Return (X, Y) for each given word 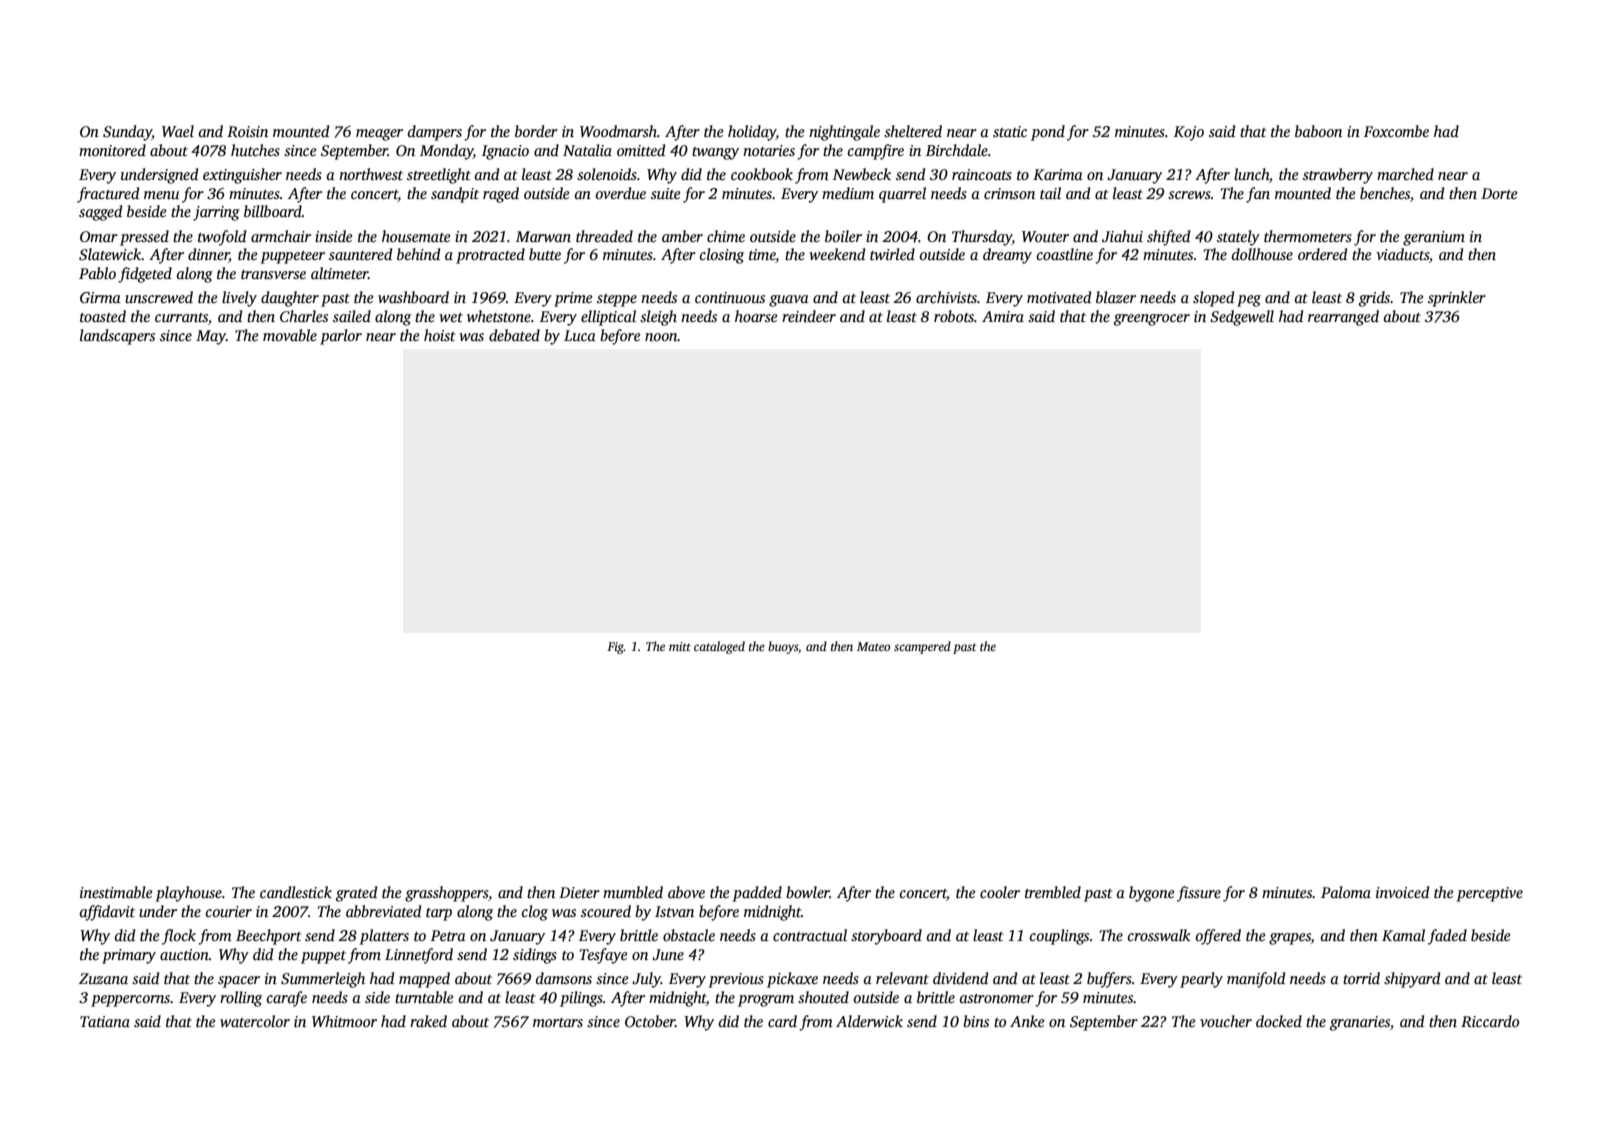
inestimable (116, 892)
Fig (615, 648)
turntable (424, 997)
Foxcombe (1396, 131)
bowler (808, 892)
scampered (922, 647)
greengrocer (1152, 320)
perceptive (1489, 894)
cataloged (719, 647)
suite (665, 193)
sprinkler (1457, 299)
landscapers (117, 337)
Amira (1003, 316)
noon (661, 337)
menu (161, 195)
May (211, 337)
